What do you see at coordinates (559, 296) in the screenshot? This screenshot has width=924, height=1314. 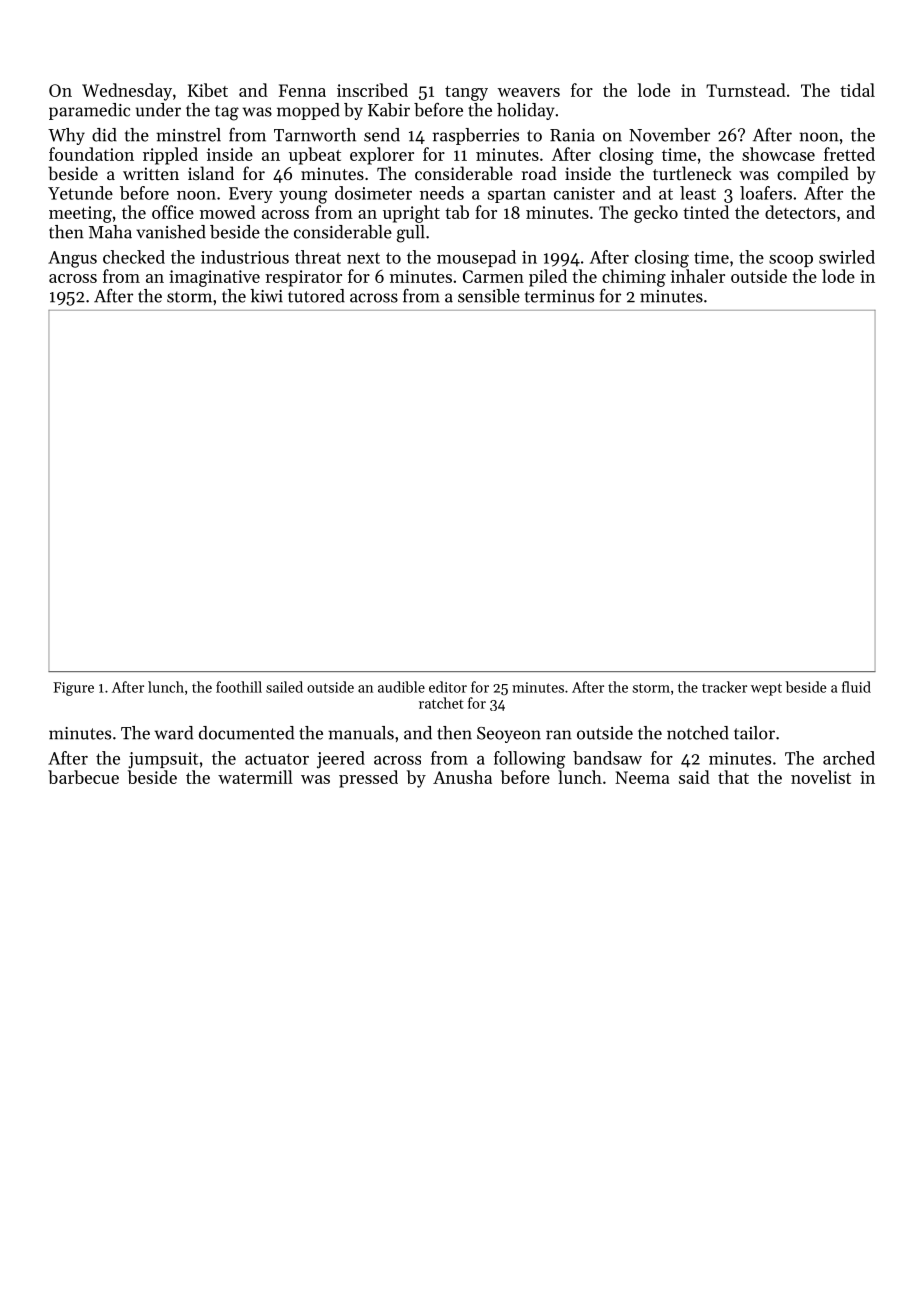 I see `terminus` at bounding box center [559, 296].
